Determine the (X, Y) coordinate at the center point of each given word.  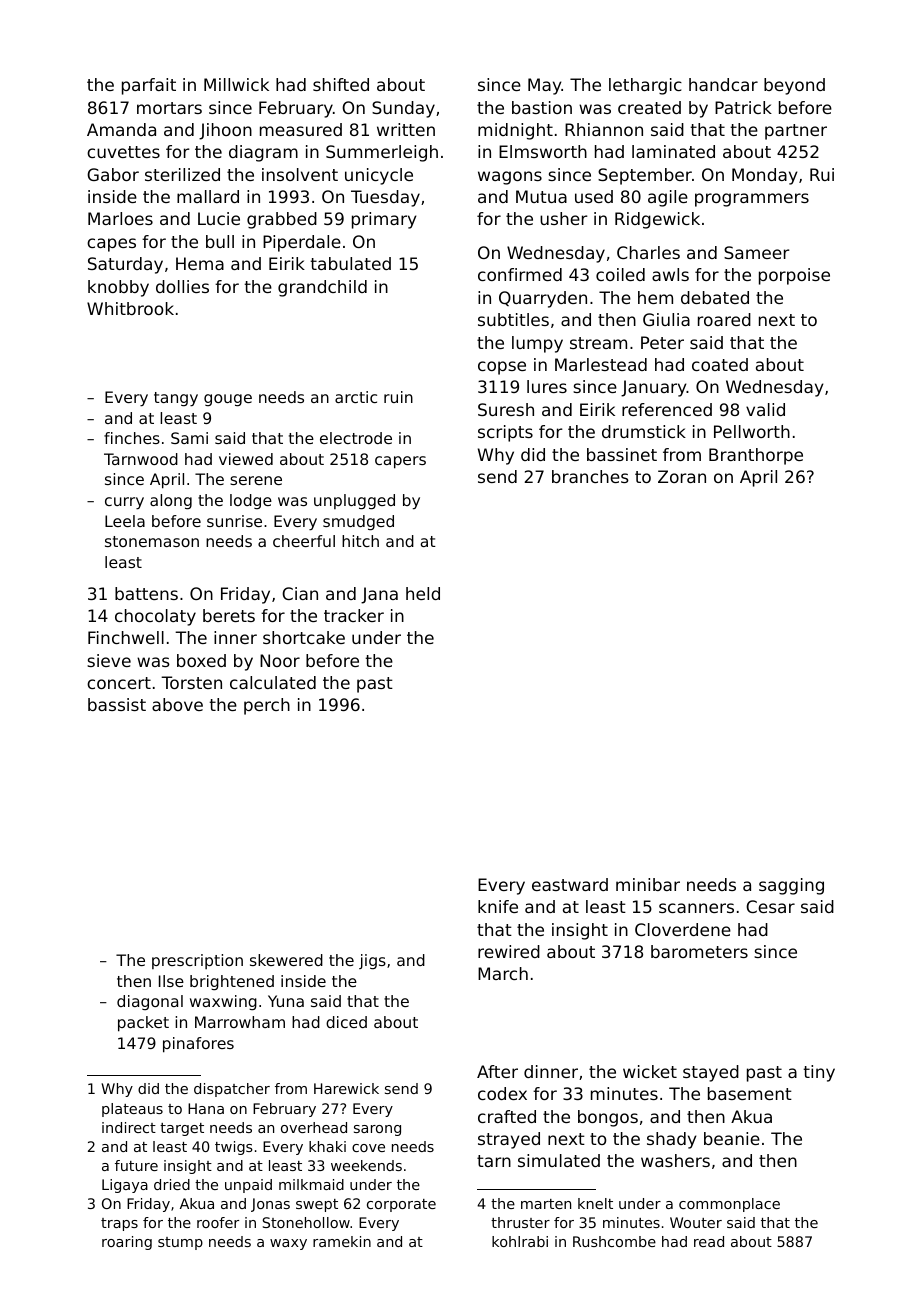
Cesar (770, 906)
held (423, 593)
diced (346, 1022)
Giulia (666, 319)
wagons (510, 178)
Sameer (757, 252)
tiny (819, 1073)
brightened (232, 982)
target (182, 1129)
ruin (398, 397)
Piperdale (302, 243)
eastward (570, 884)
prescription (197, 961)
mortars (169, 108)
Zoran (682, 476)
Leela (125, 521)
